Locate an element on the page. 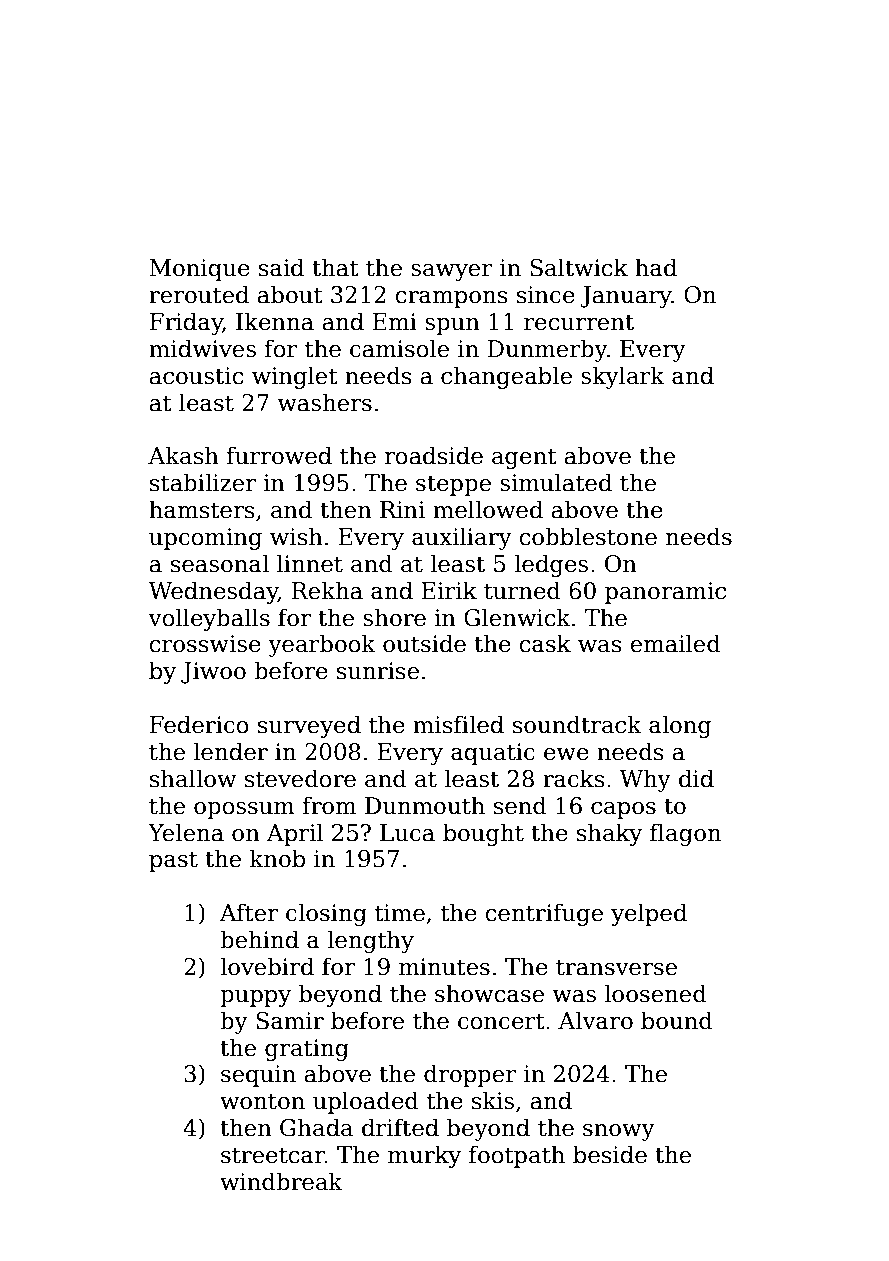 Image resolution: width=889 pixels, height=1261 pixels. opossum is located at coordinates (244, 810).
